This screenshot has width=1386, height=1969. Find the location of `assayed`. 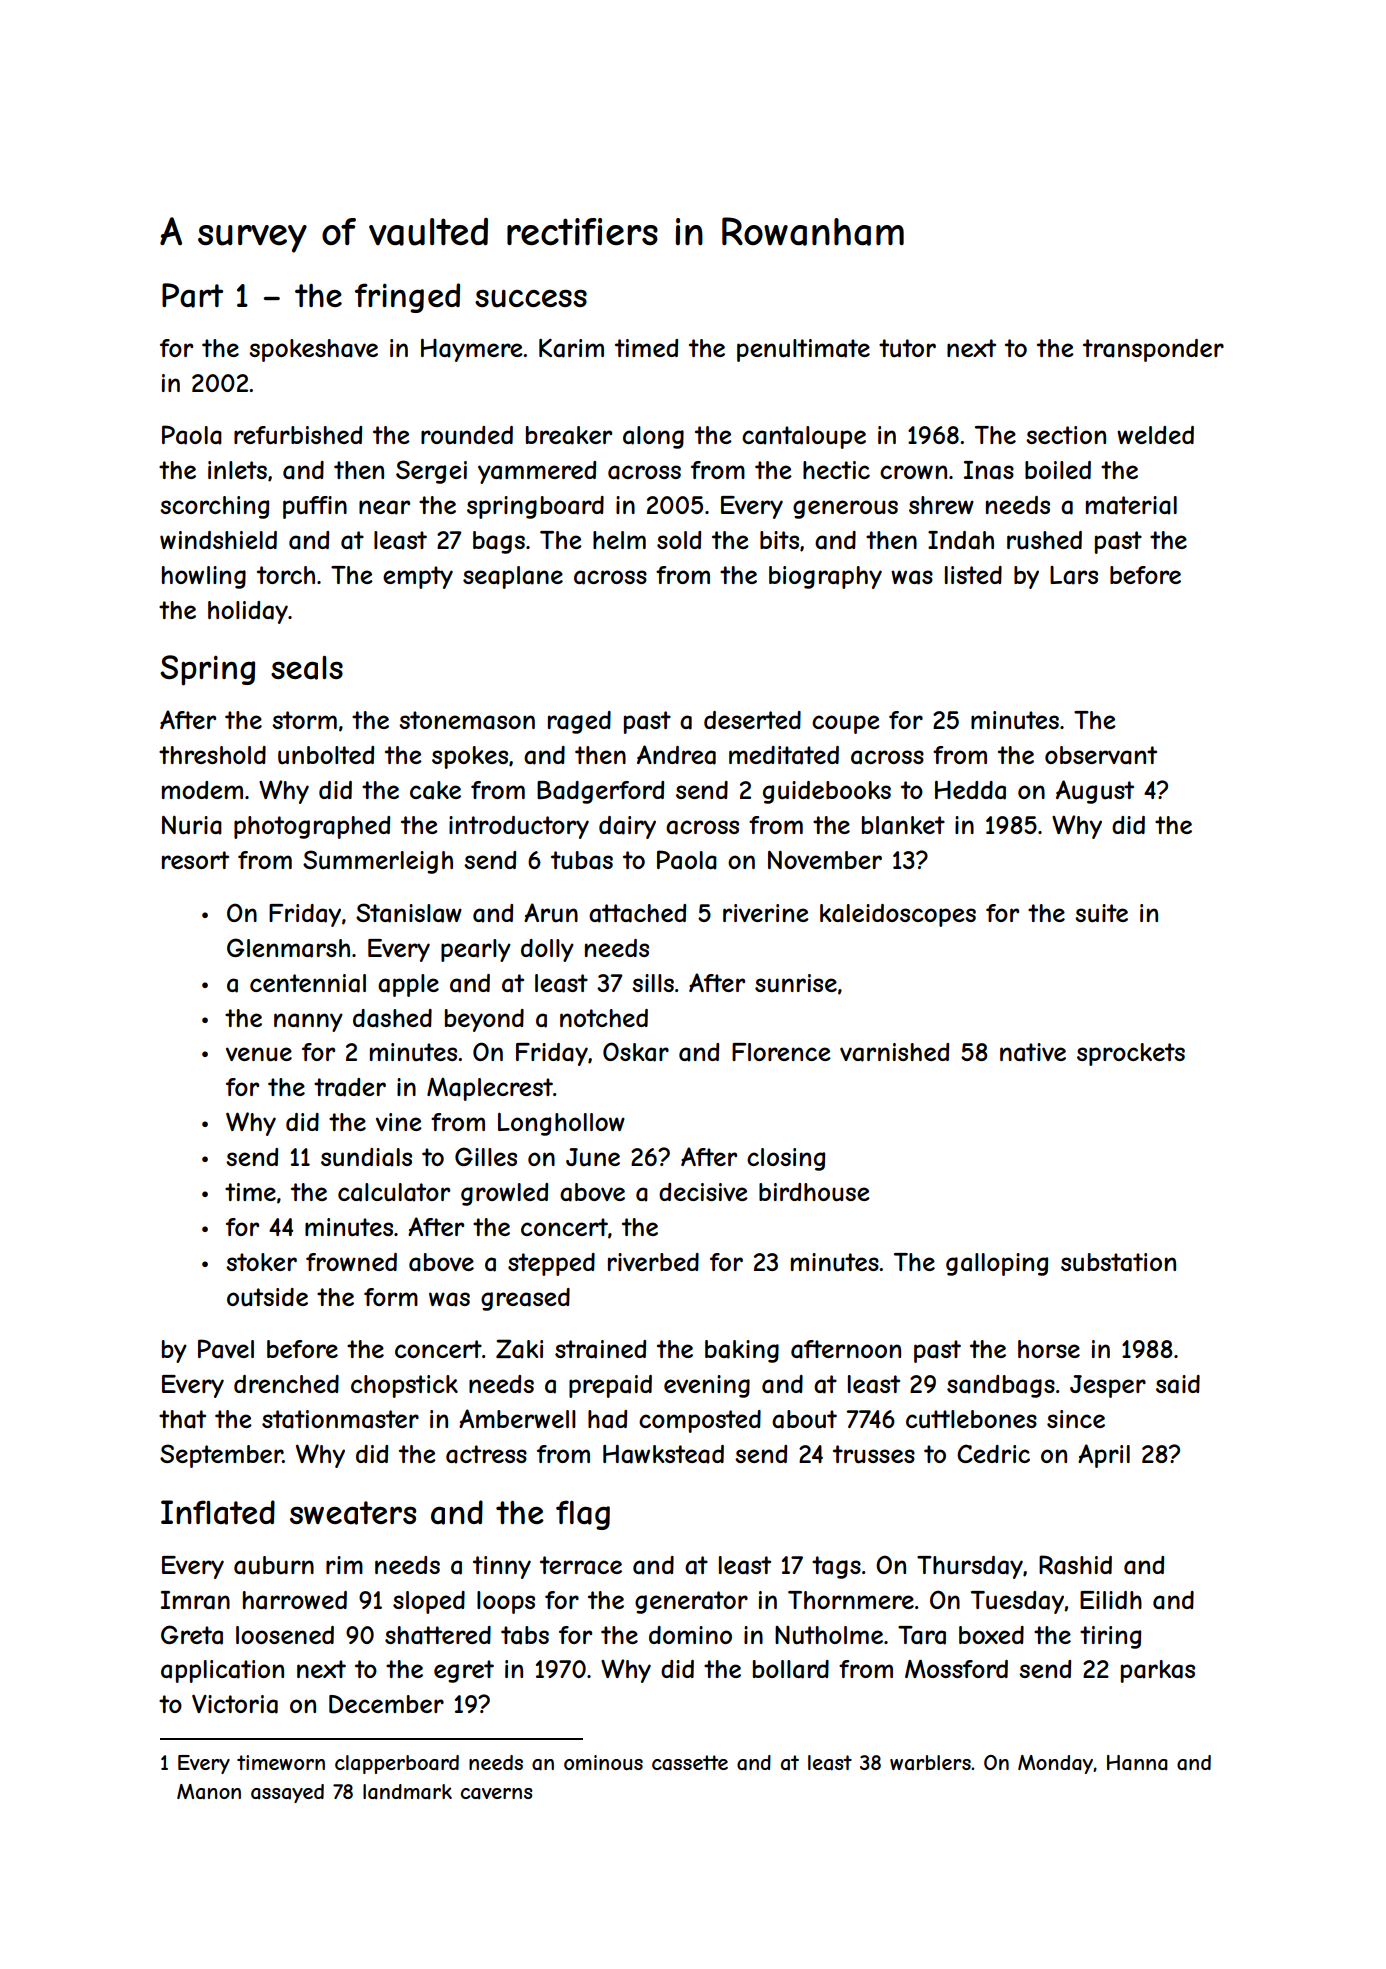

assayed is located at coordinates (287, 1793).
